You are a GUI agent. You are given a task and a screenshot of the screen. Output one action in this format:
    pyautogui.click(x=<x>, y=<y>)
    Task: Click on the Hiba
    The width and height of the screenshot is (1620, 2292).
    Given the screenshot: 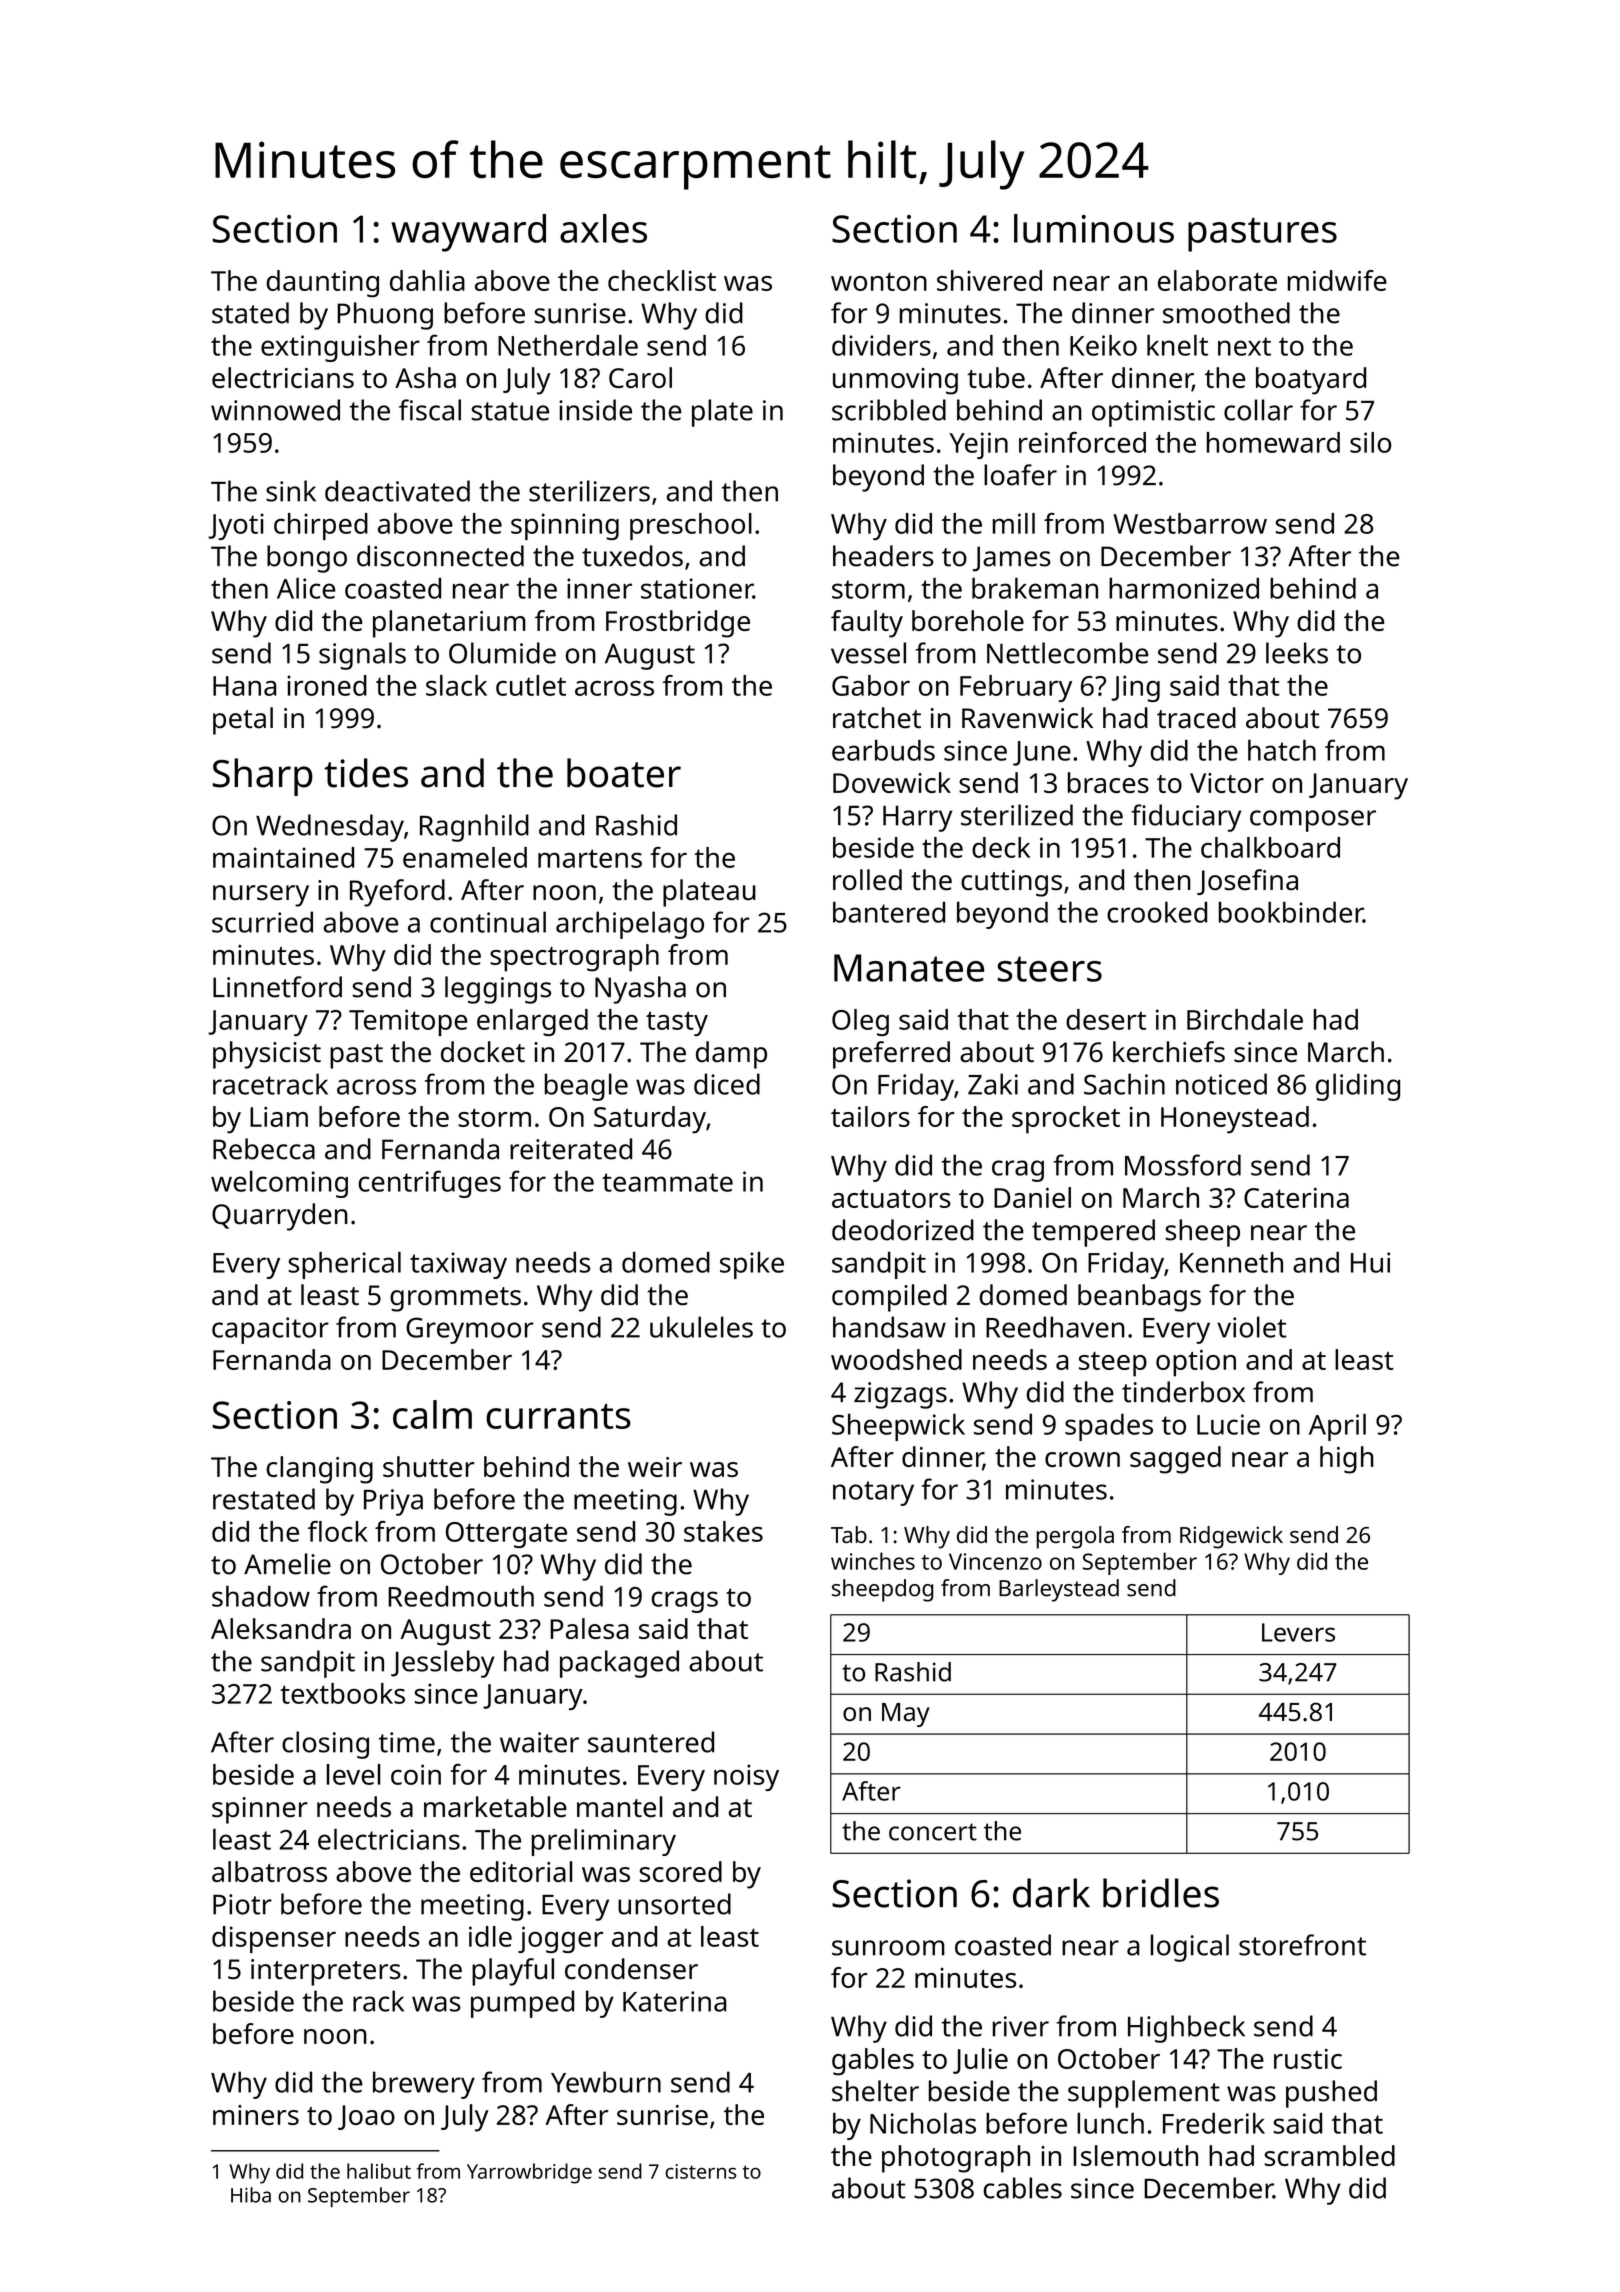 What is the action you would take?
    pyautogui.click(x=251, y=2195)
